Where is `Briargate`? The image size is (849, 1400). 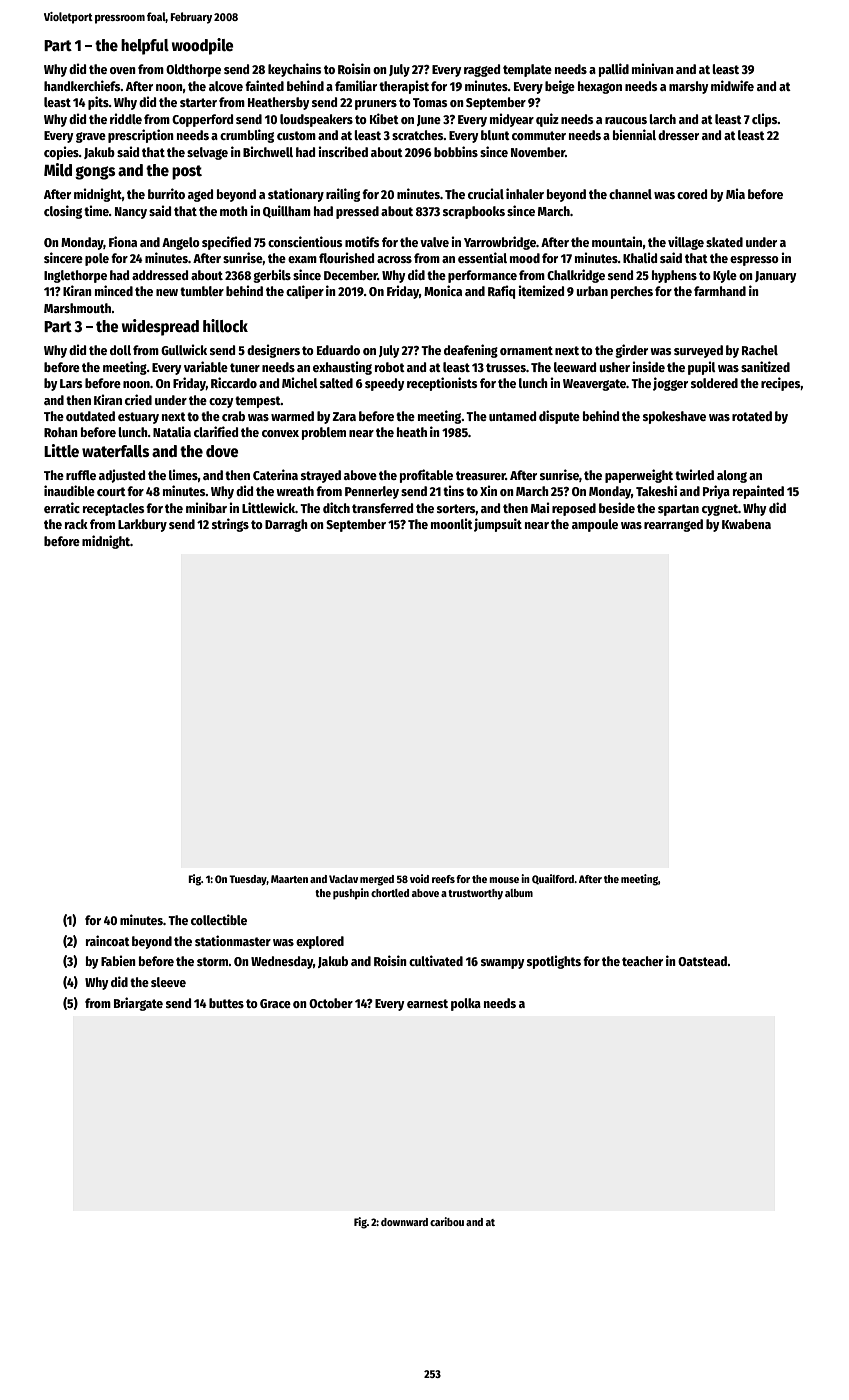
Briargate is located at coordinates (138, 1004).
